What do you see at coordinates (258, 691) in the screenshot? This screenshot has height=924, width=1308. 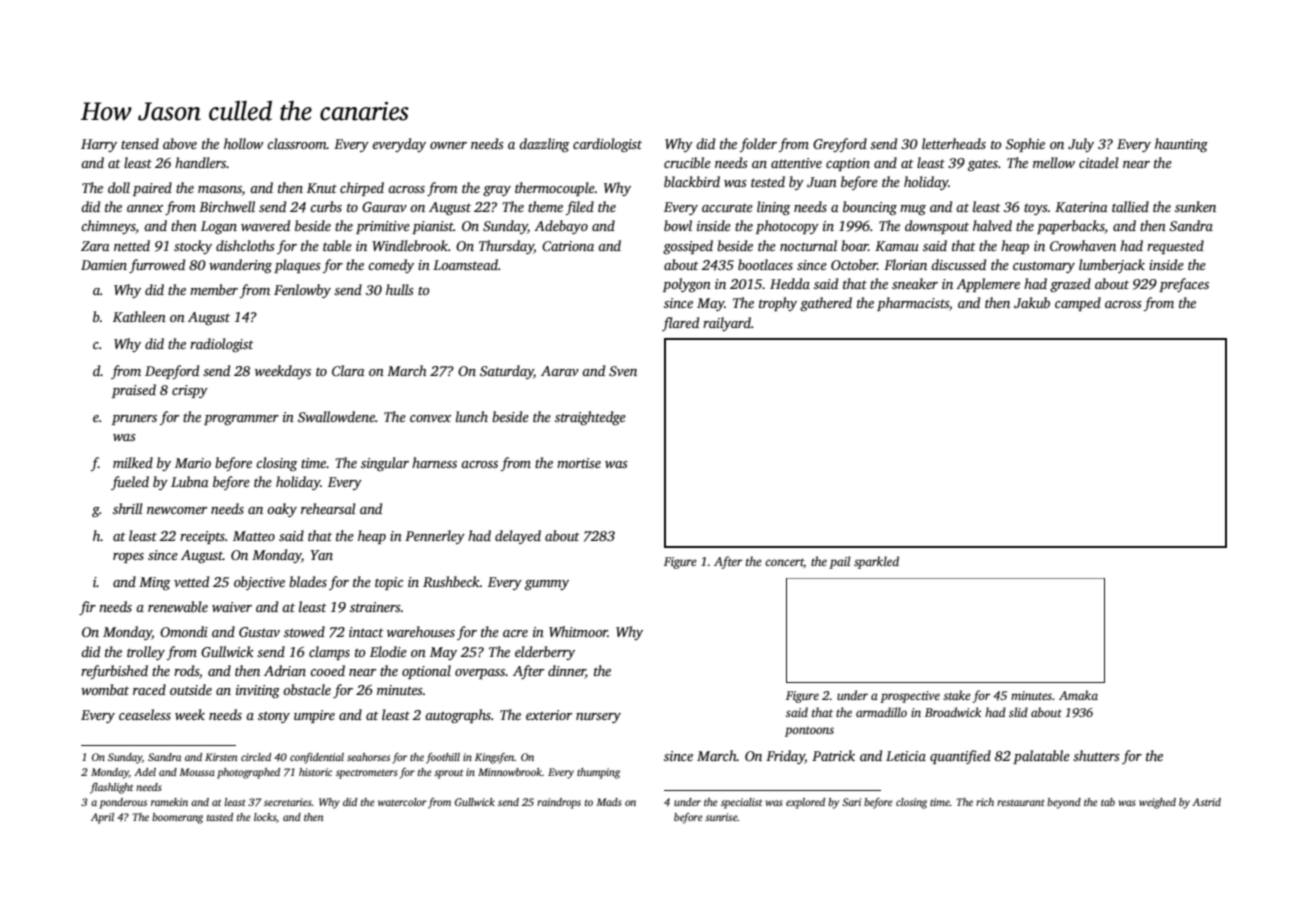 I see `inviting` at bounding box center [258, 691].
